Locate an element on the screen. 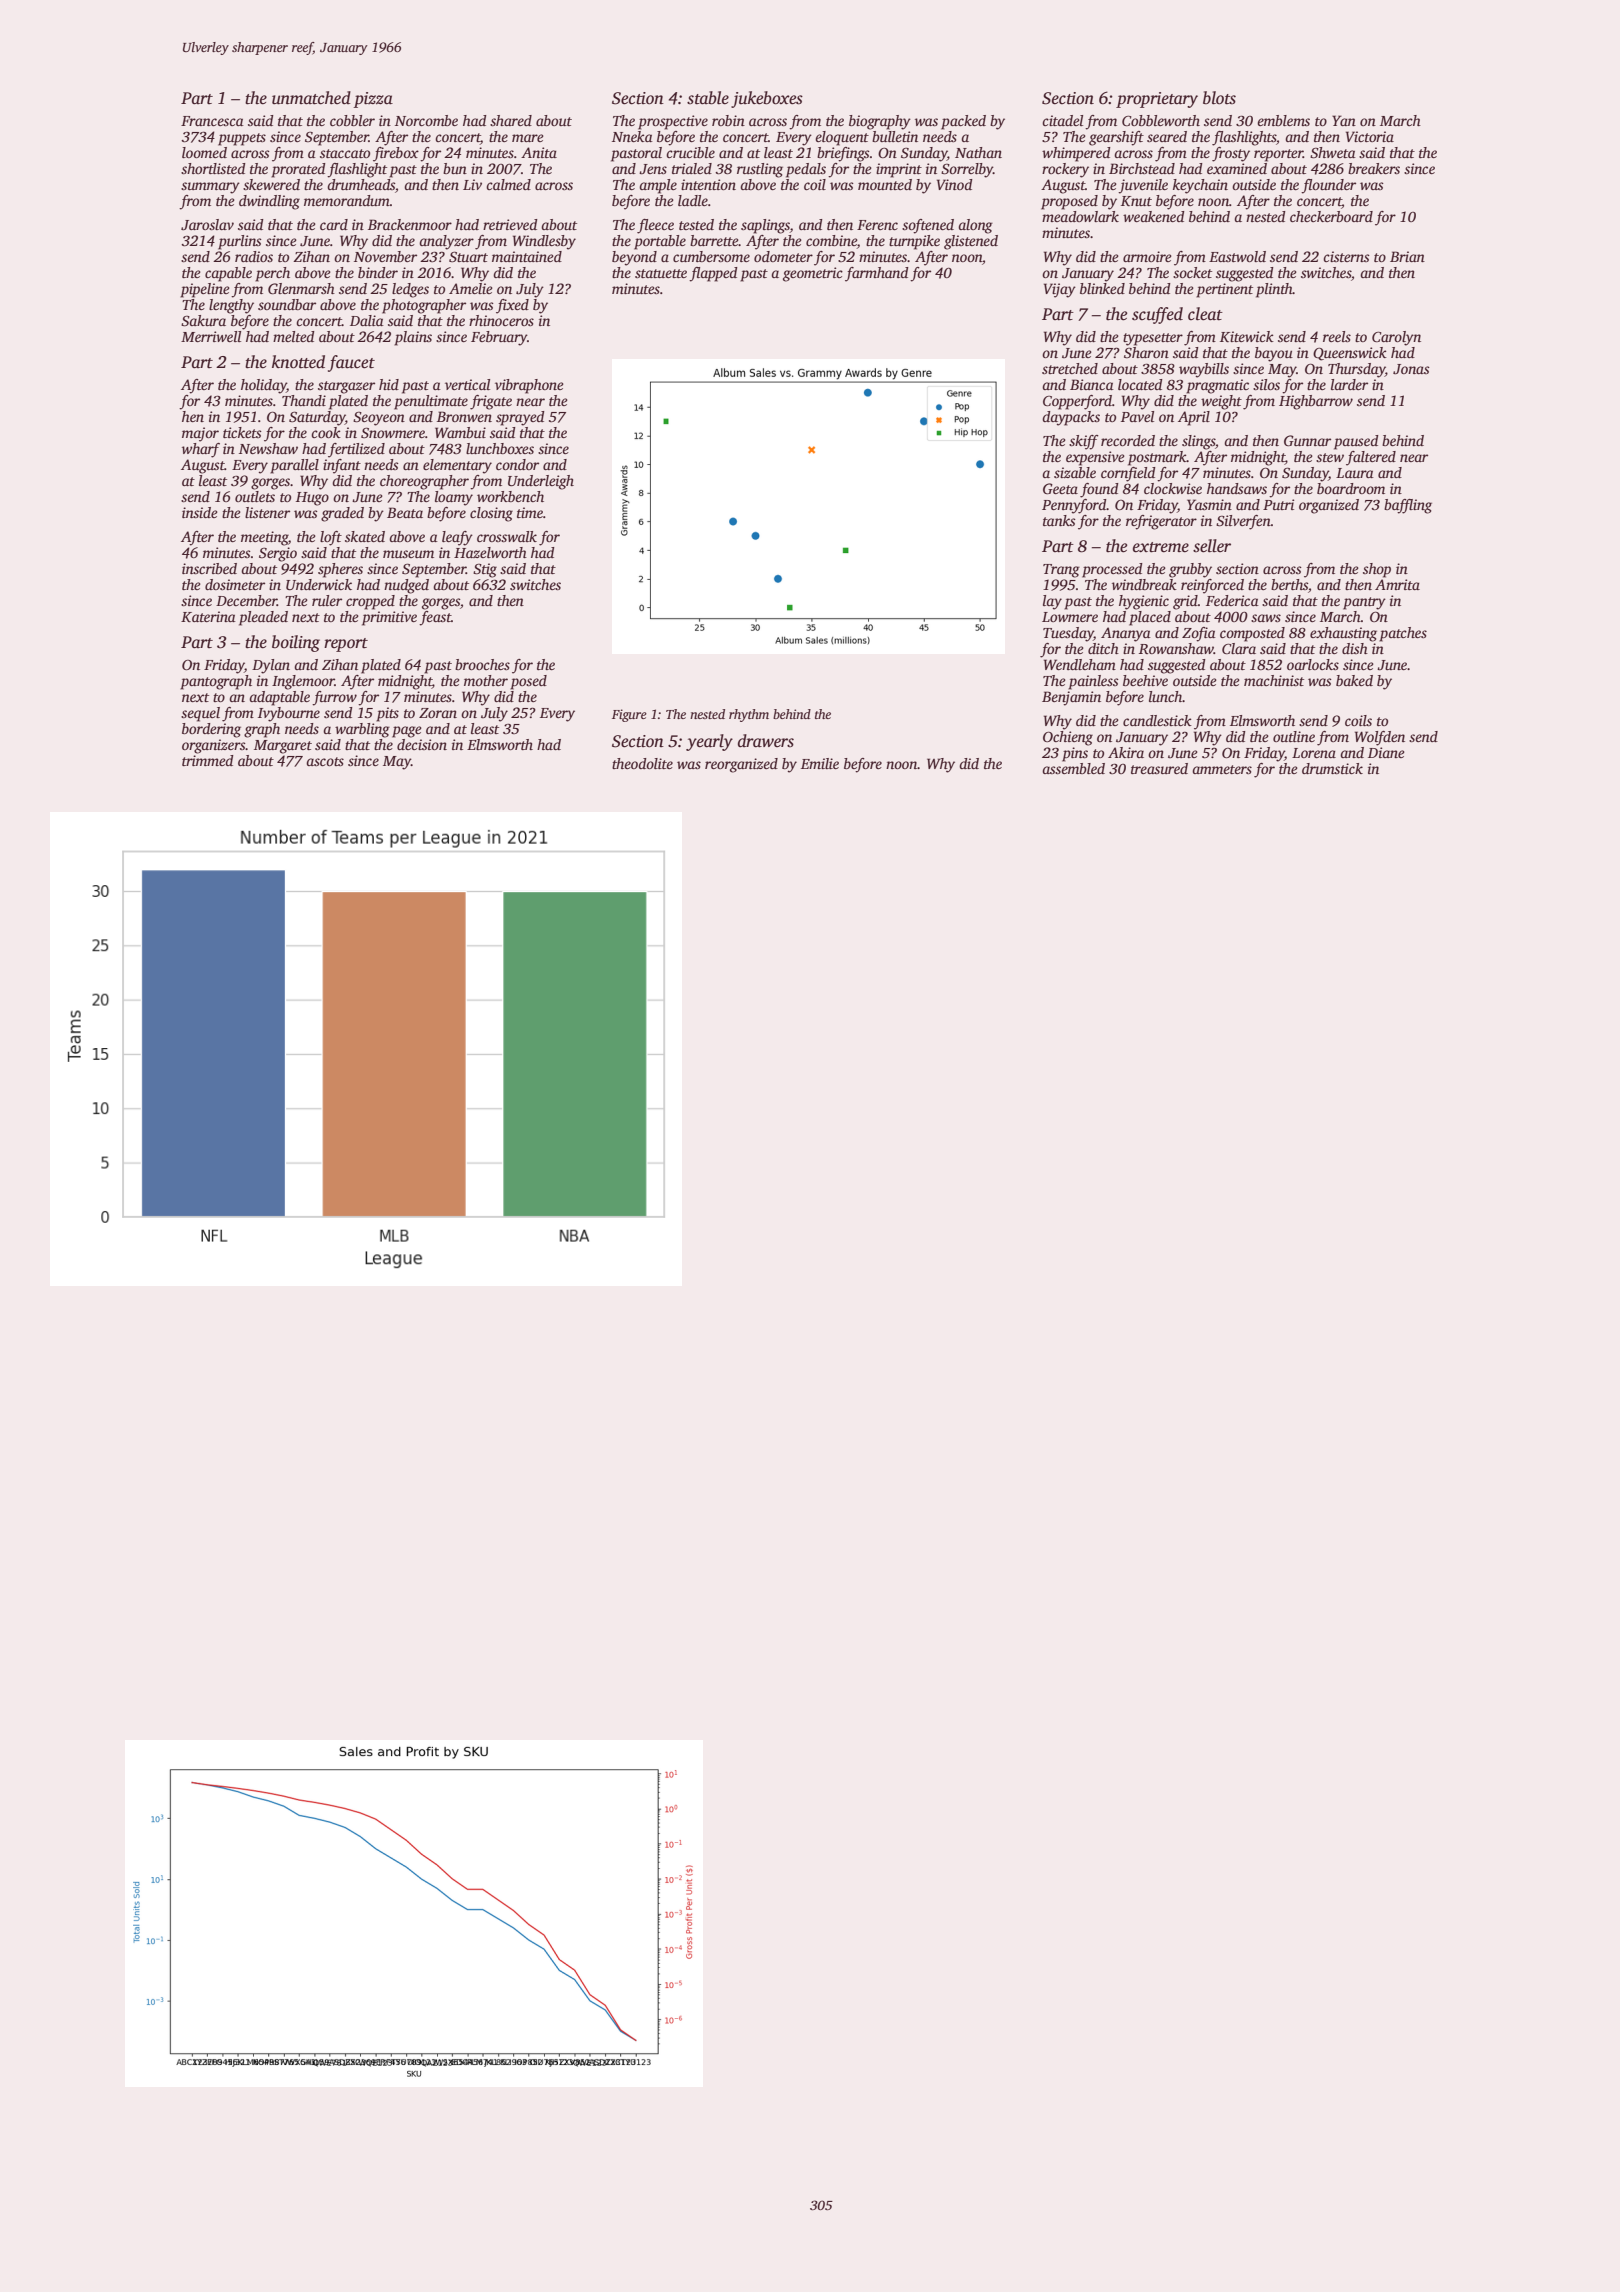  Victoria is located at coordinates (1370, 136).
